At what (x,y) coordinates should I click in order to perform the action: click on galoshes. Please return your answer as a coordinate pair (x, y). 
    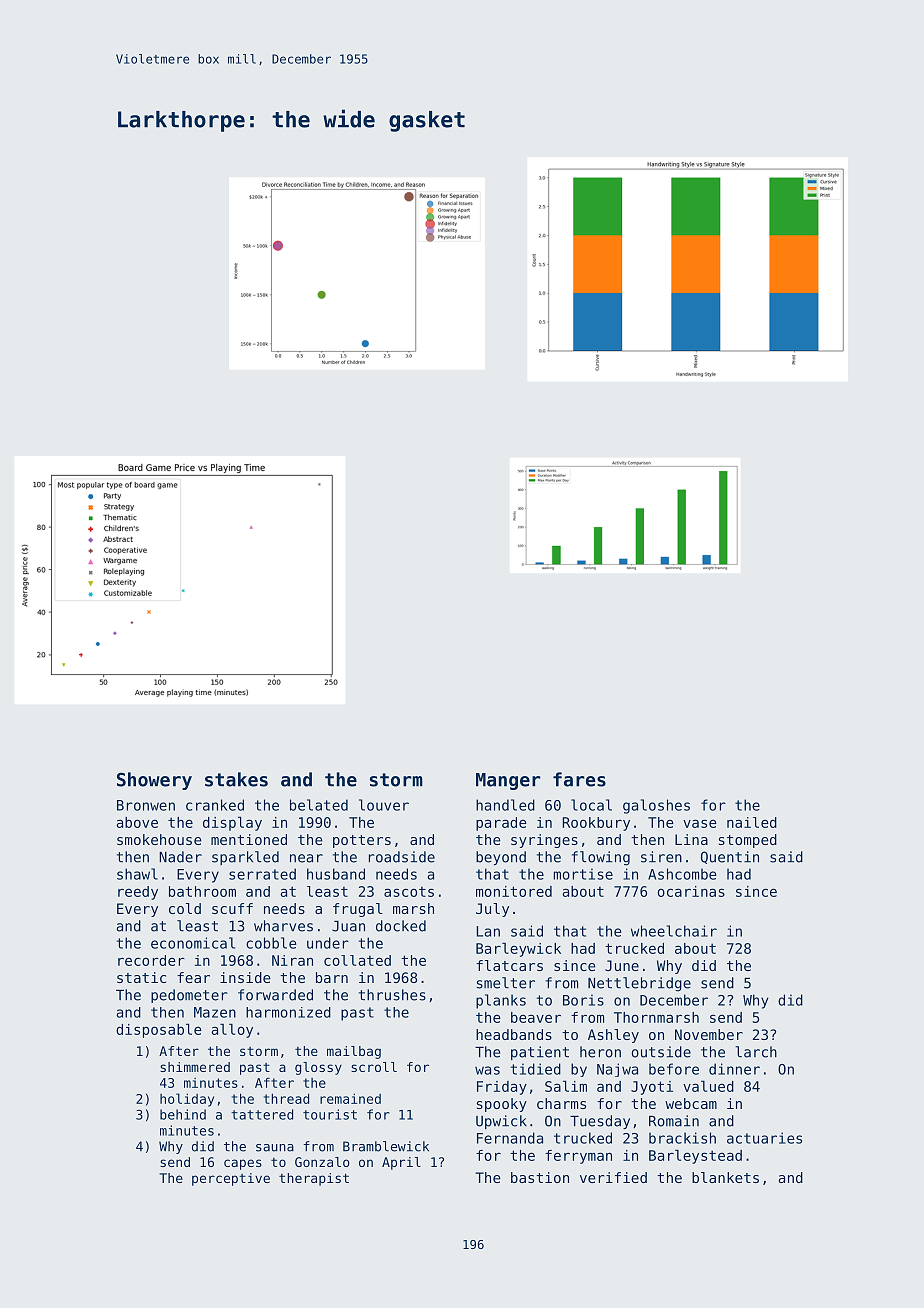
    Looking at the image, I should click on (656, 806).
